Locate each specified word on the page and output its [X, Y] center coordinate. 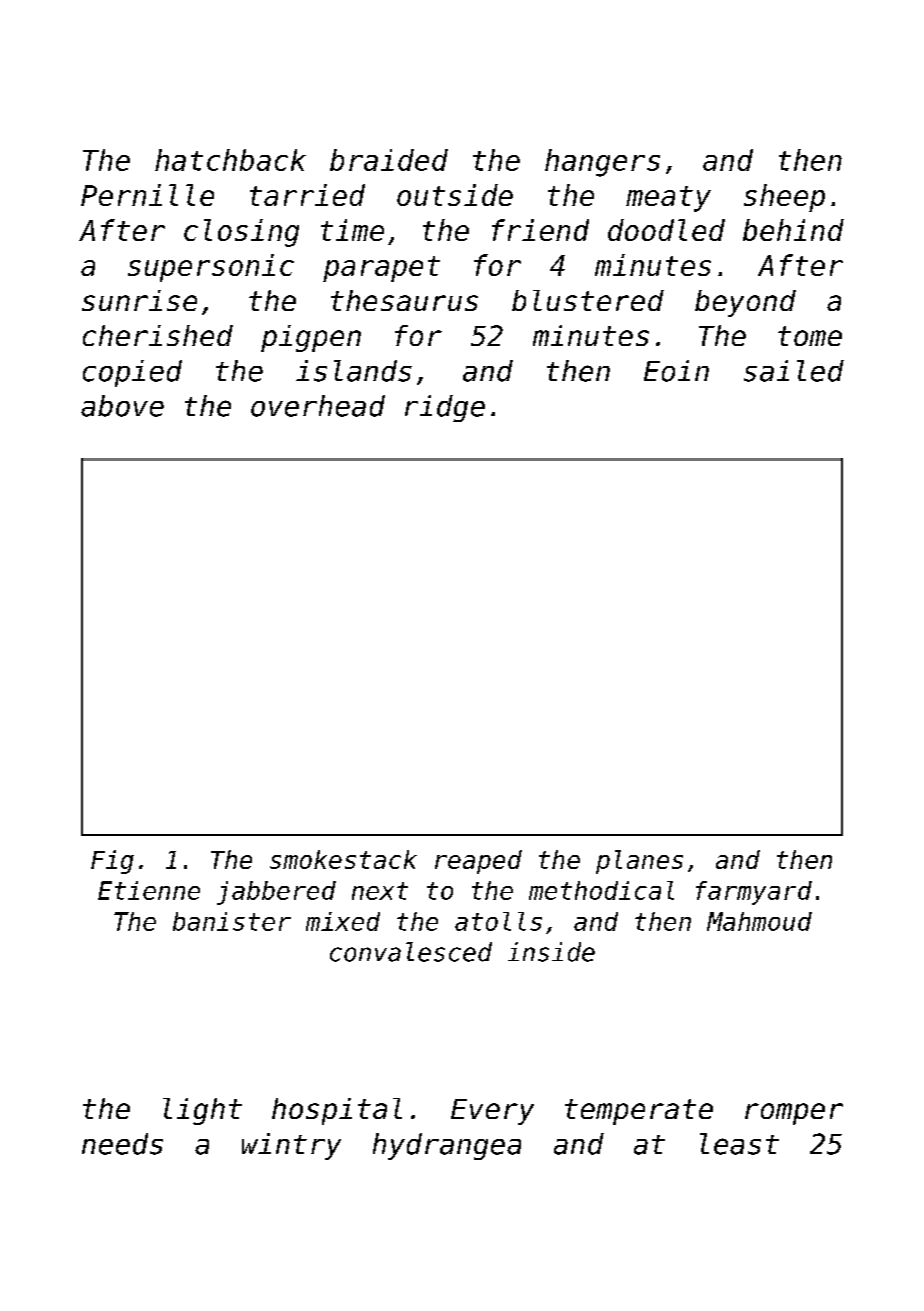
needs [122, 1144]
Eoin [676, 371]
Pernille [147, 195]
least [739, 1144]
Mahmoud [759, 921]
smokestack [343, 859]
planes [639, 862]
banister [232, 921]
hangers [602, 163]
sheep [784, 198]
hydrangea [447, 1146]
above [122, 406]
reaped [478, 862]
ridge [445, 408]
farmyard [754, 893]
